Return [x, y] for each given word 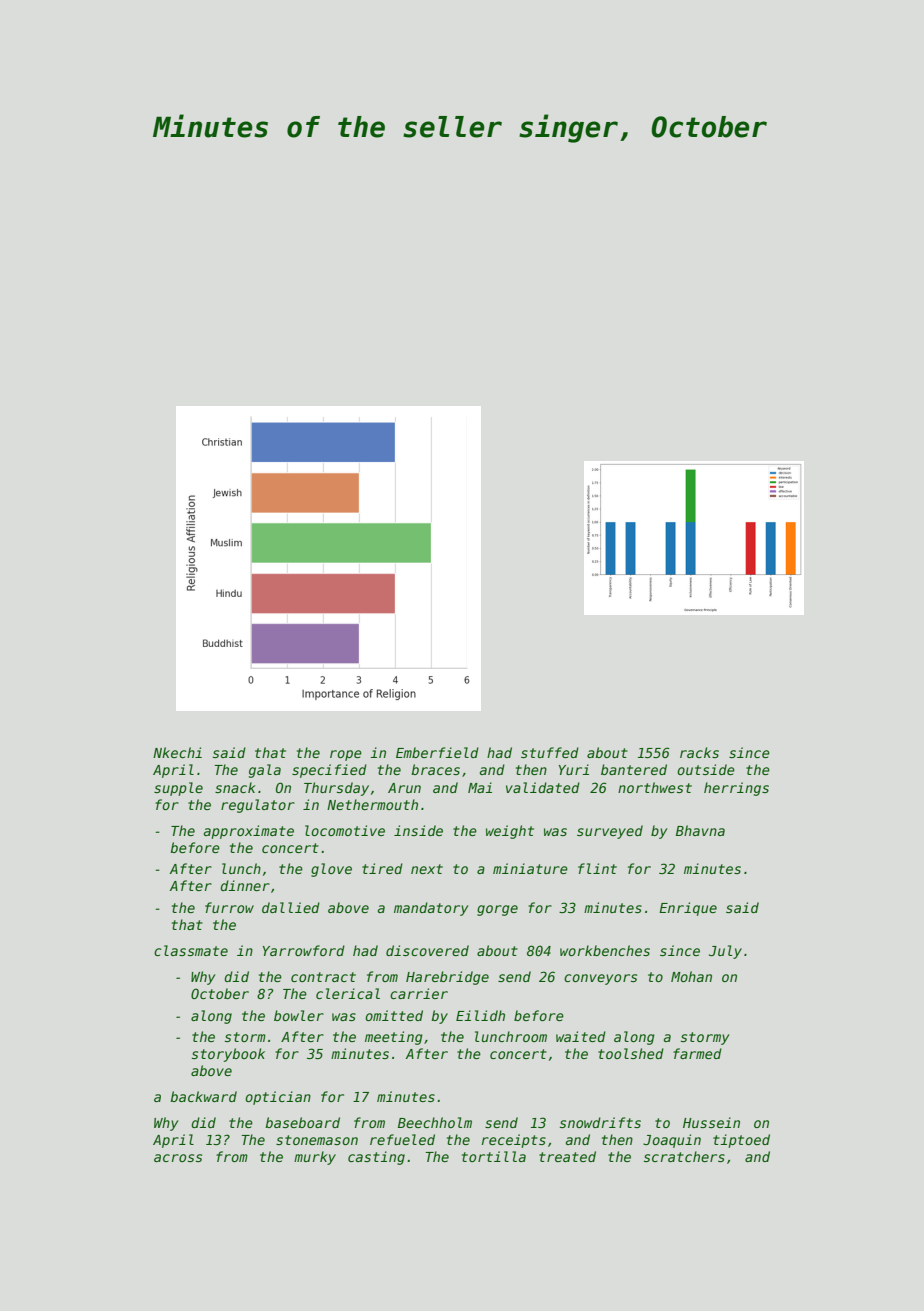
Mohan [691, 976]
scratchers [684, 1156]
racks [699, 752]
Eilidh [480, 1015]
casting [376, 1158]
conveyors [600, 979]
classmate [191, 950]
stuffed [550, 752]
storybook [228, 1055]
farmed [697, 1053]
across [178, 1158]
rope [346, 755]
